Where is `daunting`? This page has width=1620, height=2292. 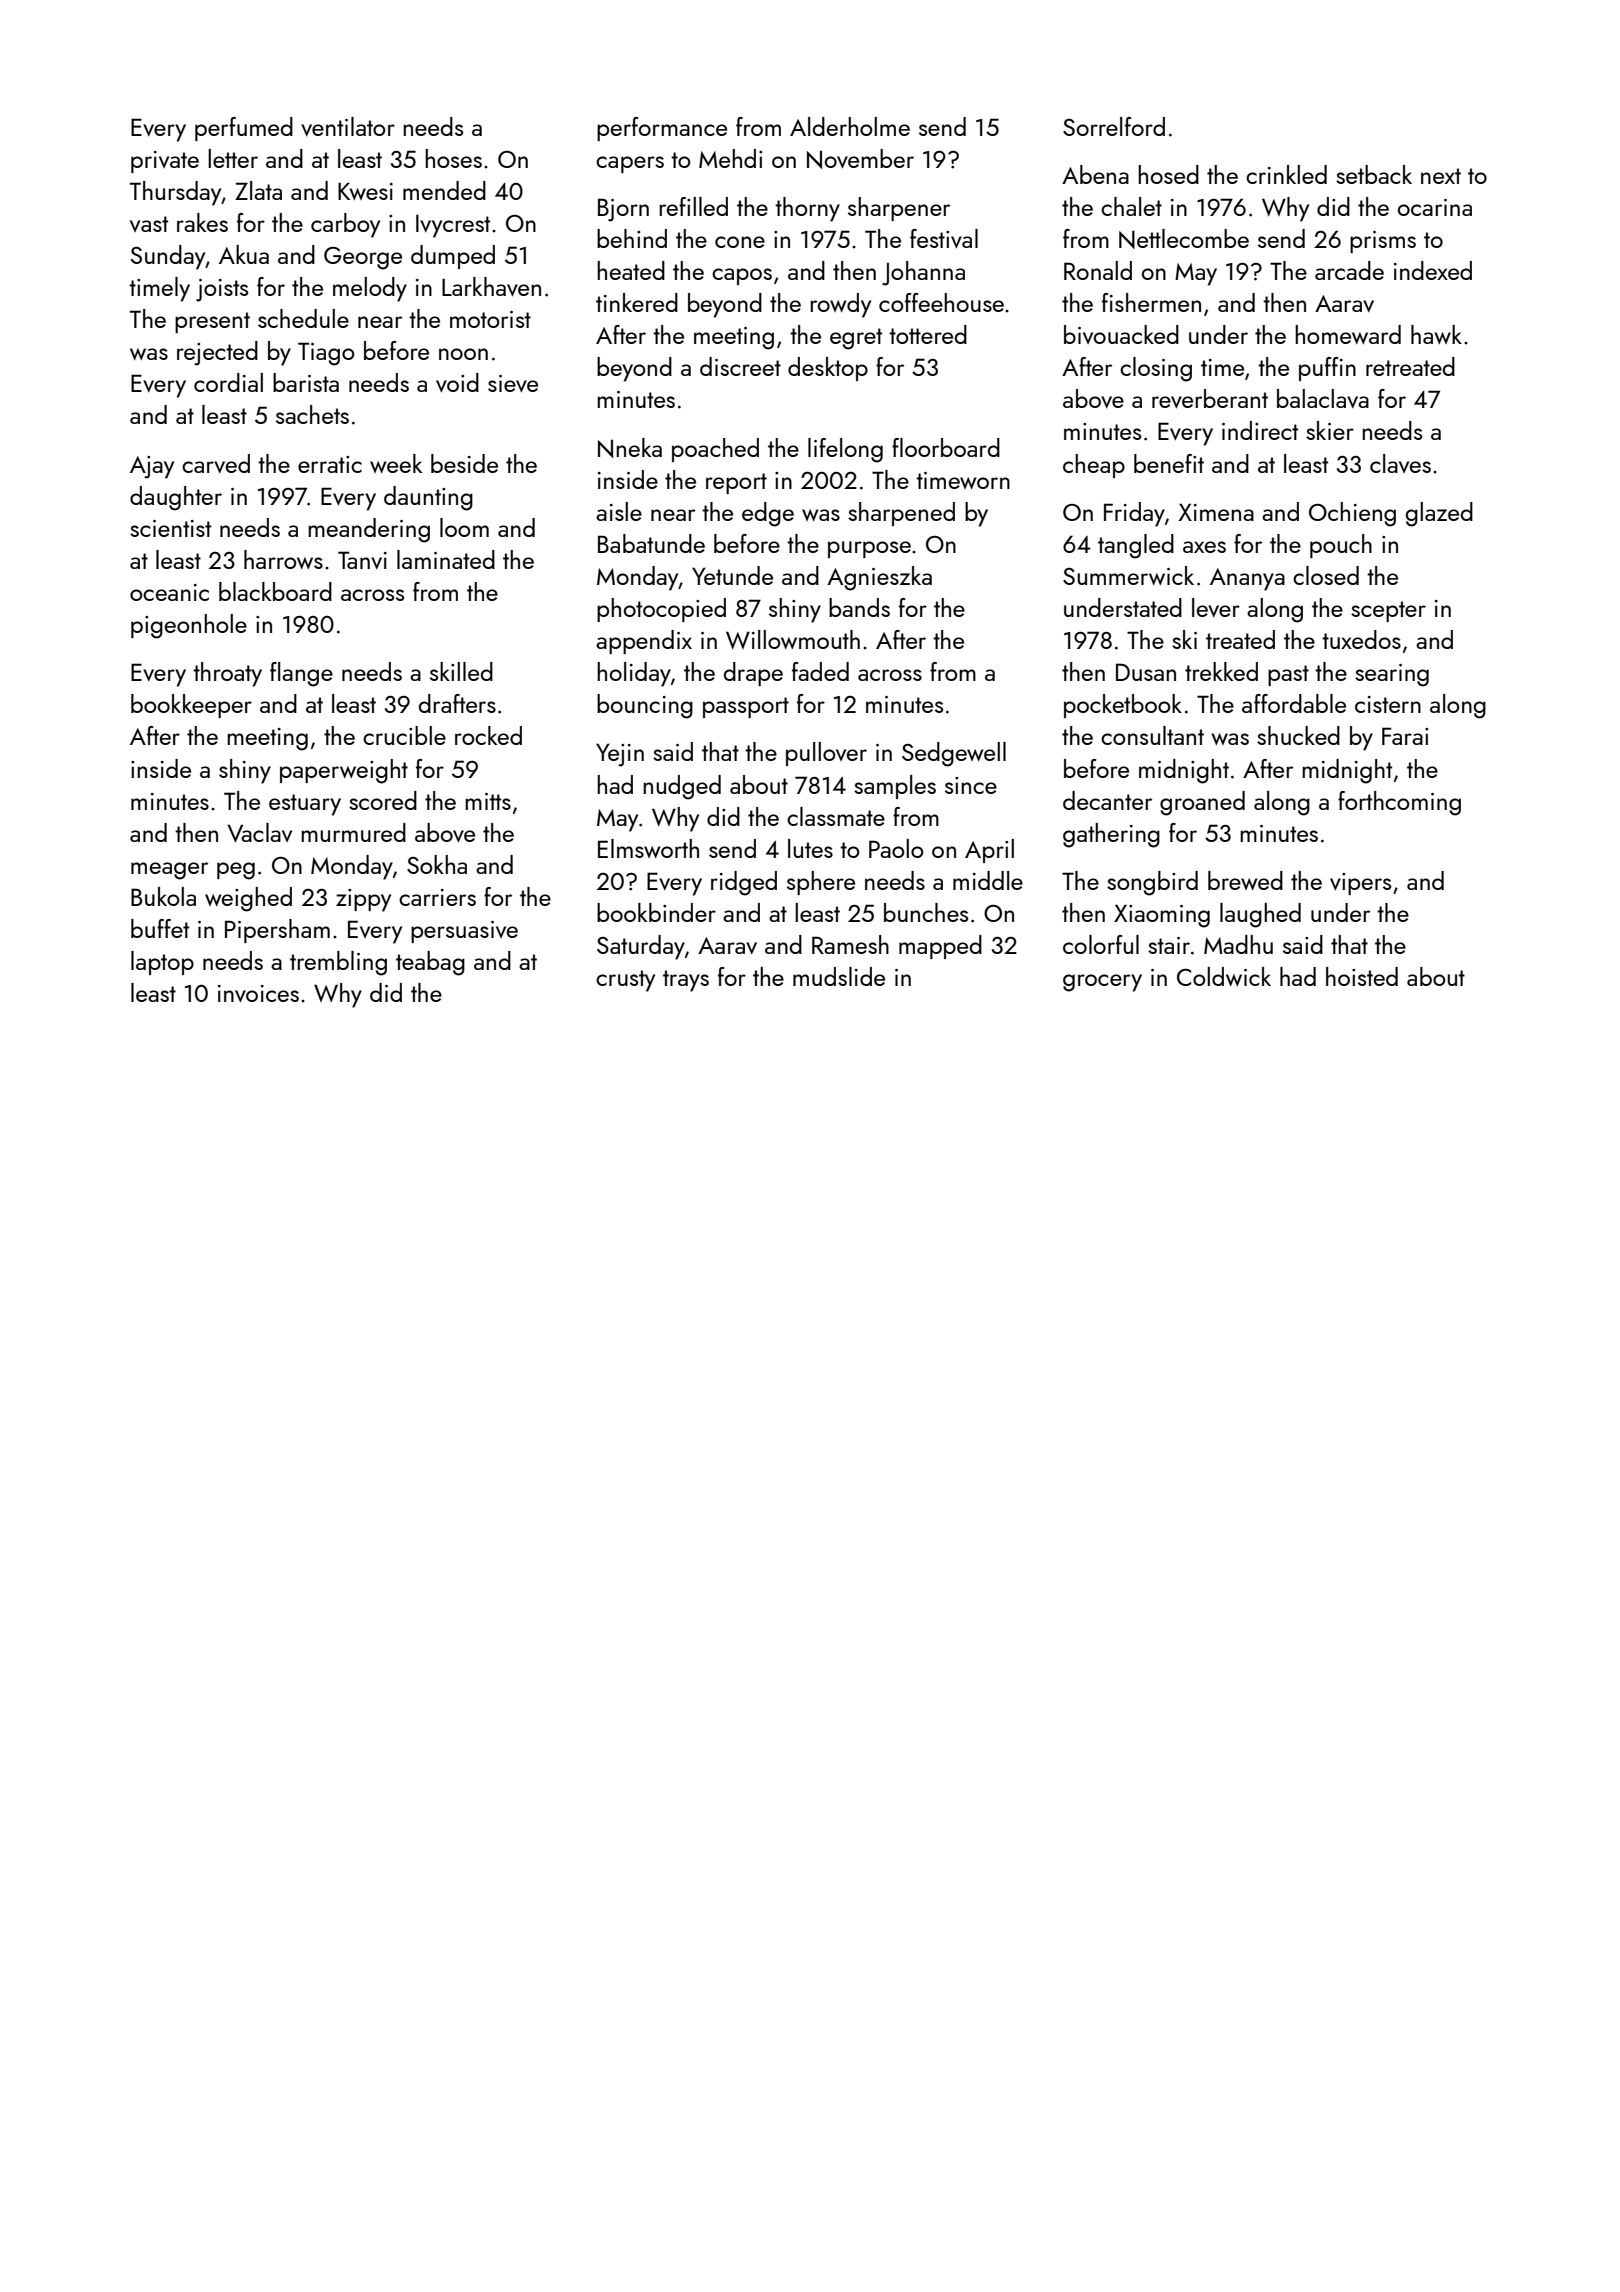
daunting is located at coordinates (428, 498).
